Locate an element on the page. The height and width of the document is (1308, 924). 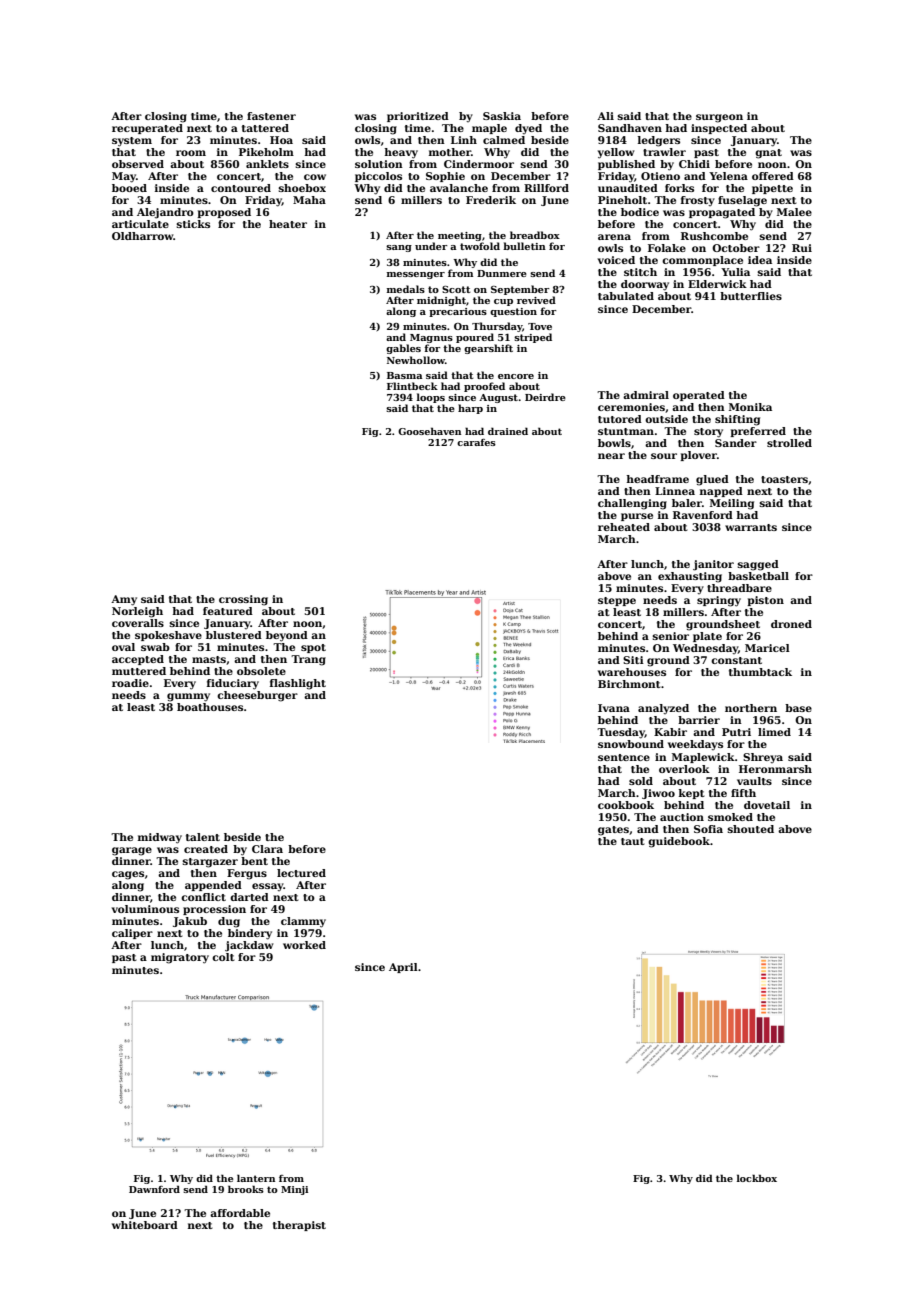
propagated is located at coordinates (722, 213).
